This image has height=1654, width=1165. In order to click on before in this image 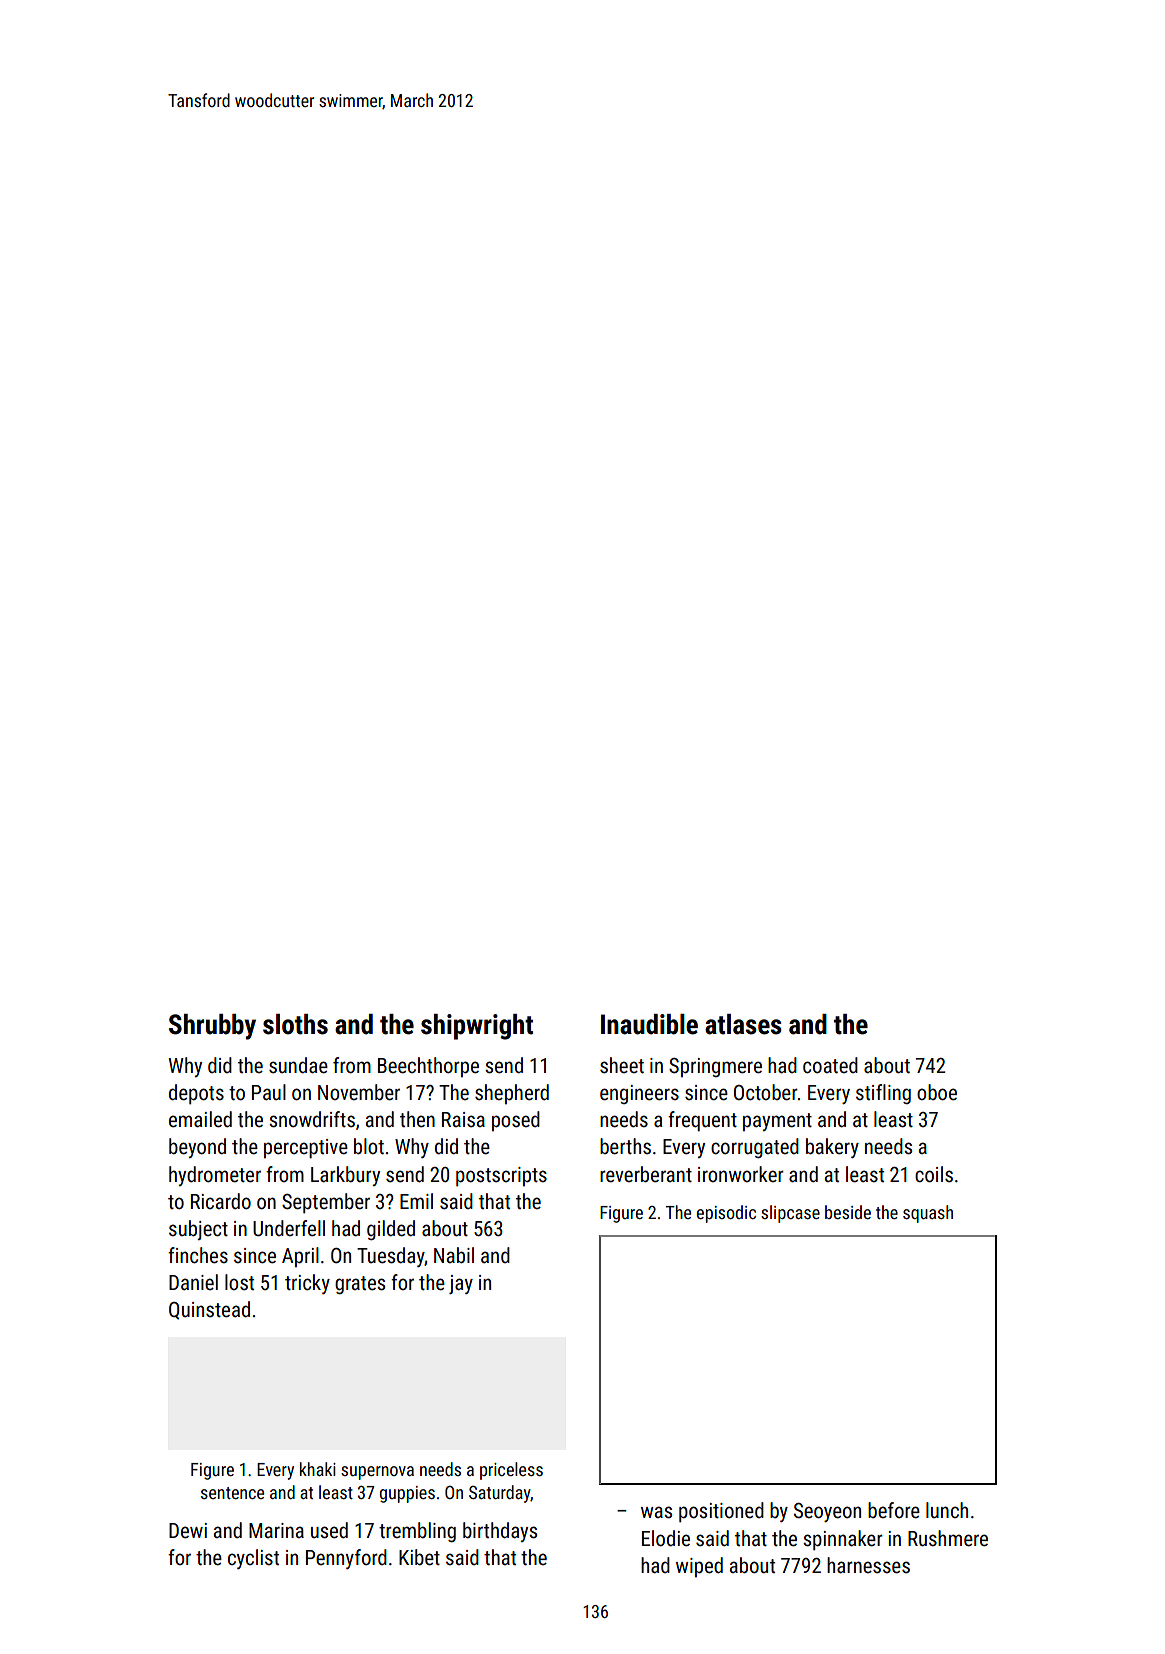, I will do `click(894, 1510)`.
